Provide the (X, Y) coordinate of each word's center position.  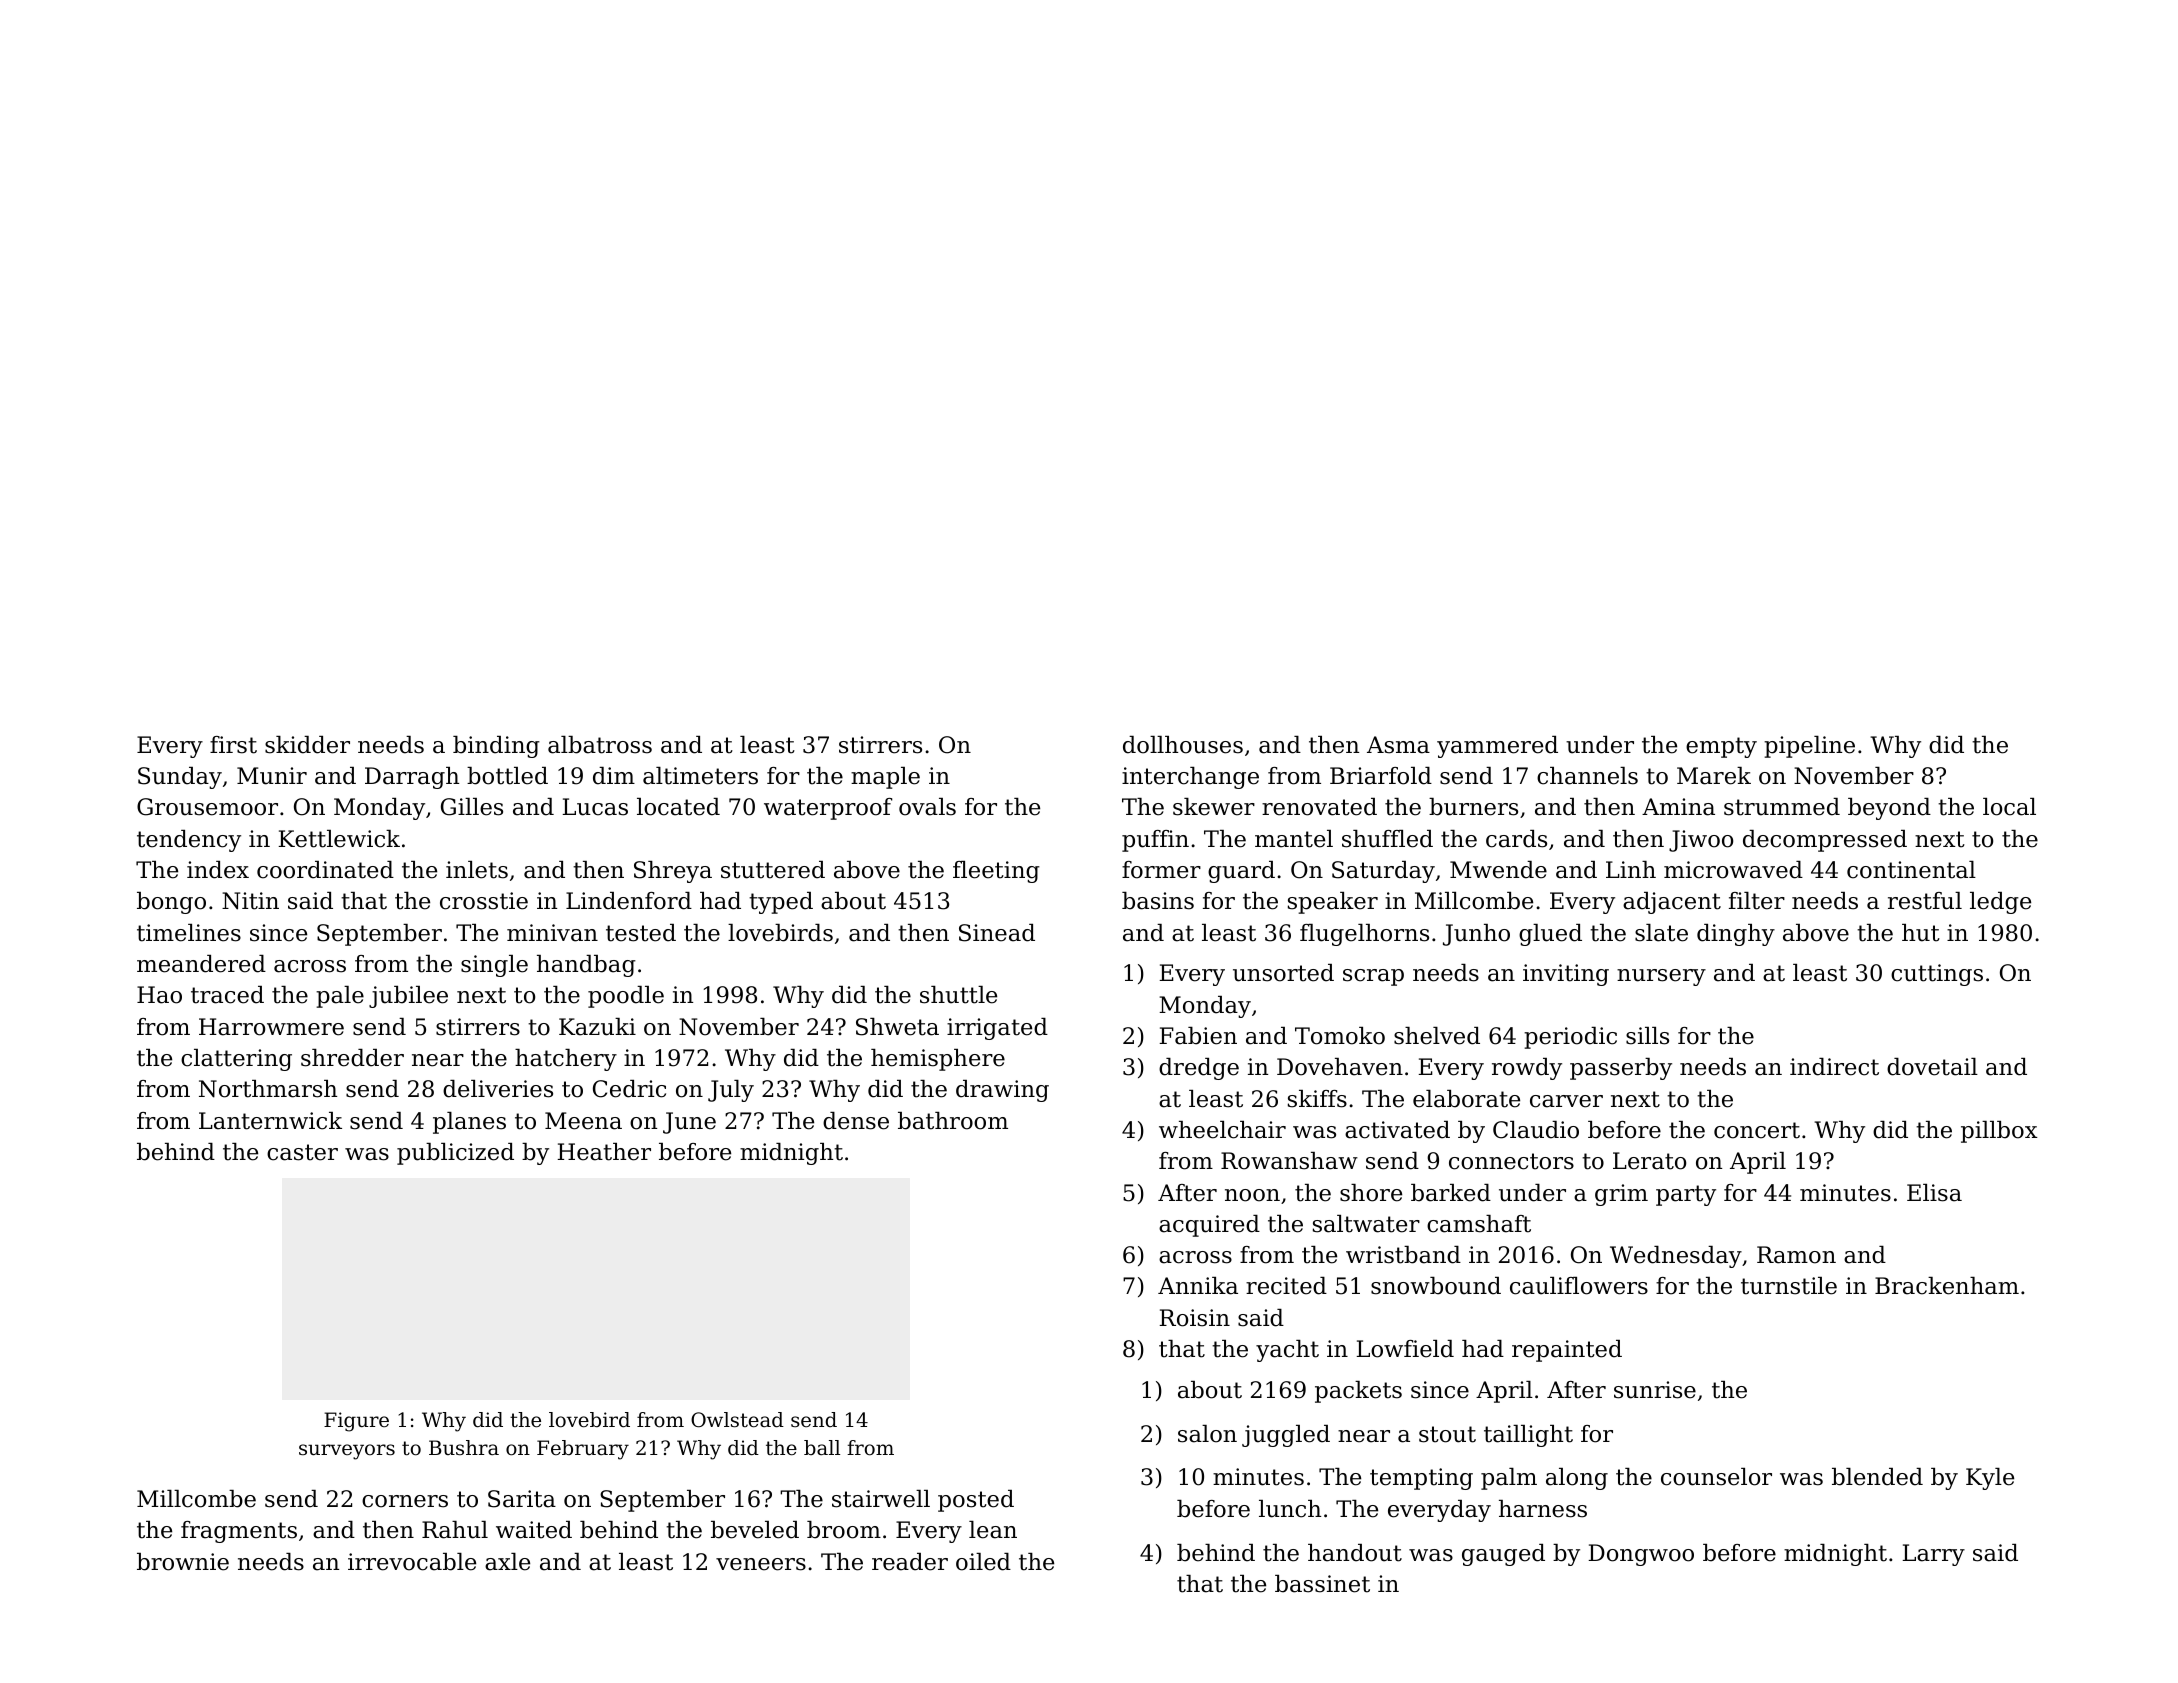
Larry (1933, 1555)
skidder (307, 745)
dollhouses (1183, 745)
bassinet (1322, 1584)
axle (507, 1562)
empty (1721, 747)
